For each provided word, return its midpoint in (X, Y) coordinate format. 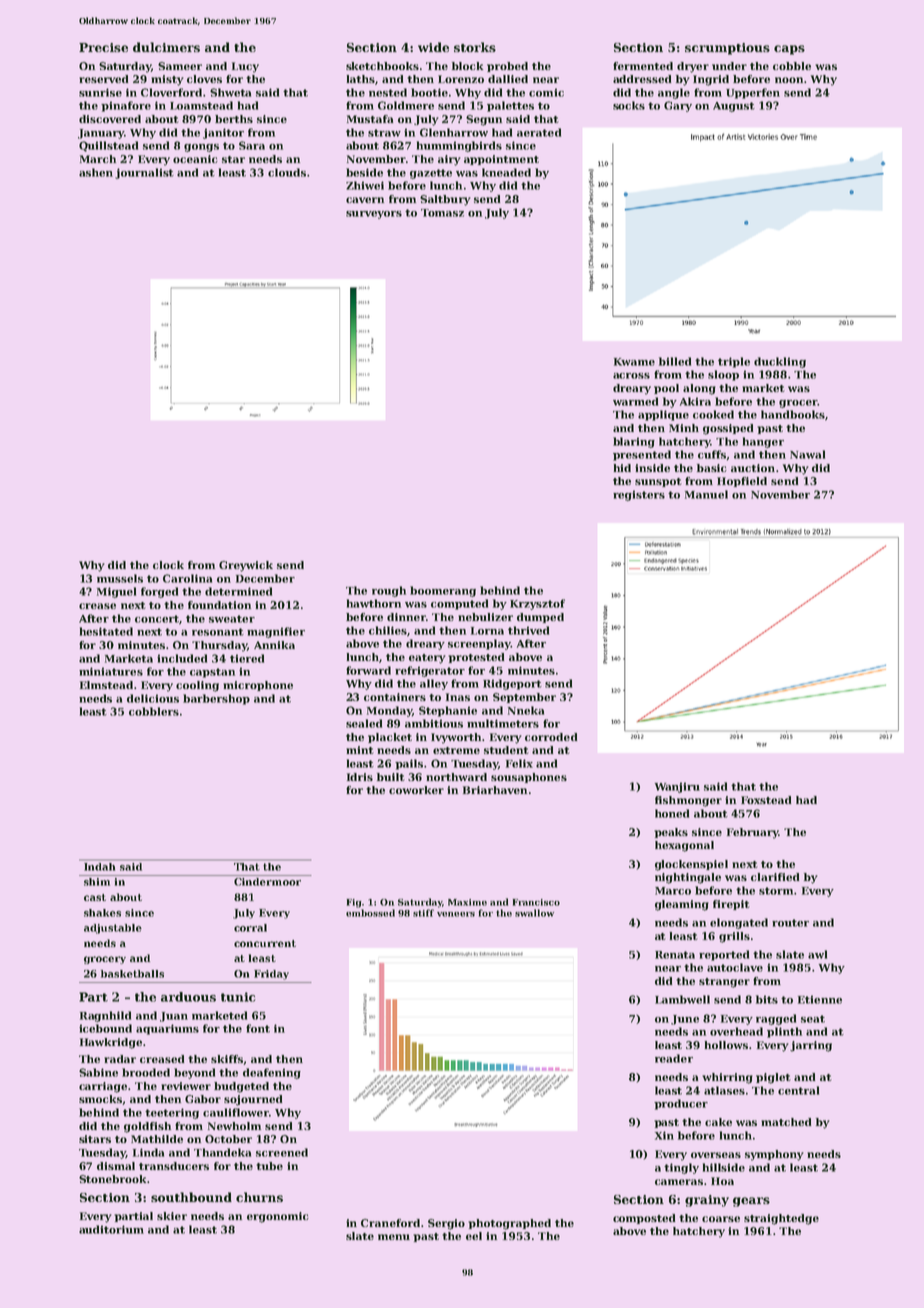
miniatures (111, 671)
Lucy (245, 67)
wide (433, 47)
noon (789, 80)
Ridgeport (512, 684)
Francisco (536, 902)
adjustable (113, 929)
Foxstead (766, 800)
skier (172, 1216)
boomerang (443, 591)
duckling (780, 362)
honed (672, 813)
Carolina (187, 578)
